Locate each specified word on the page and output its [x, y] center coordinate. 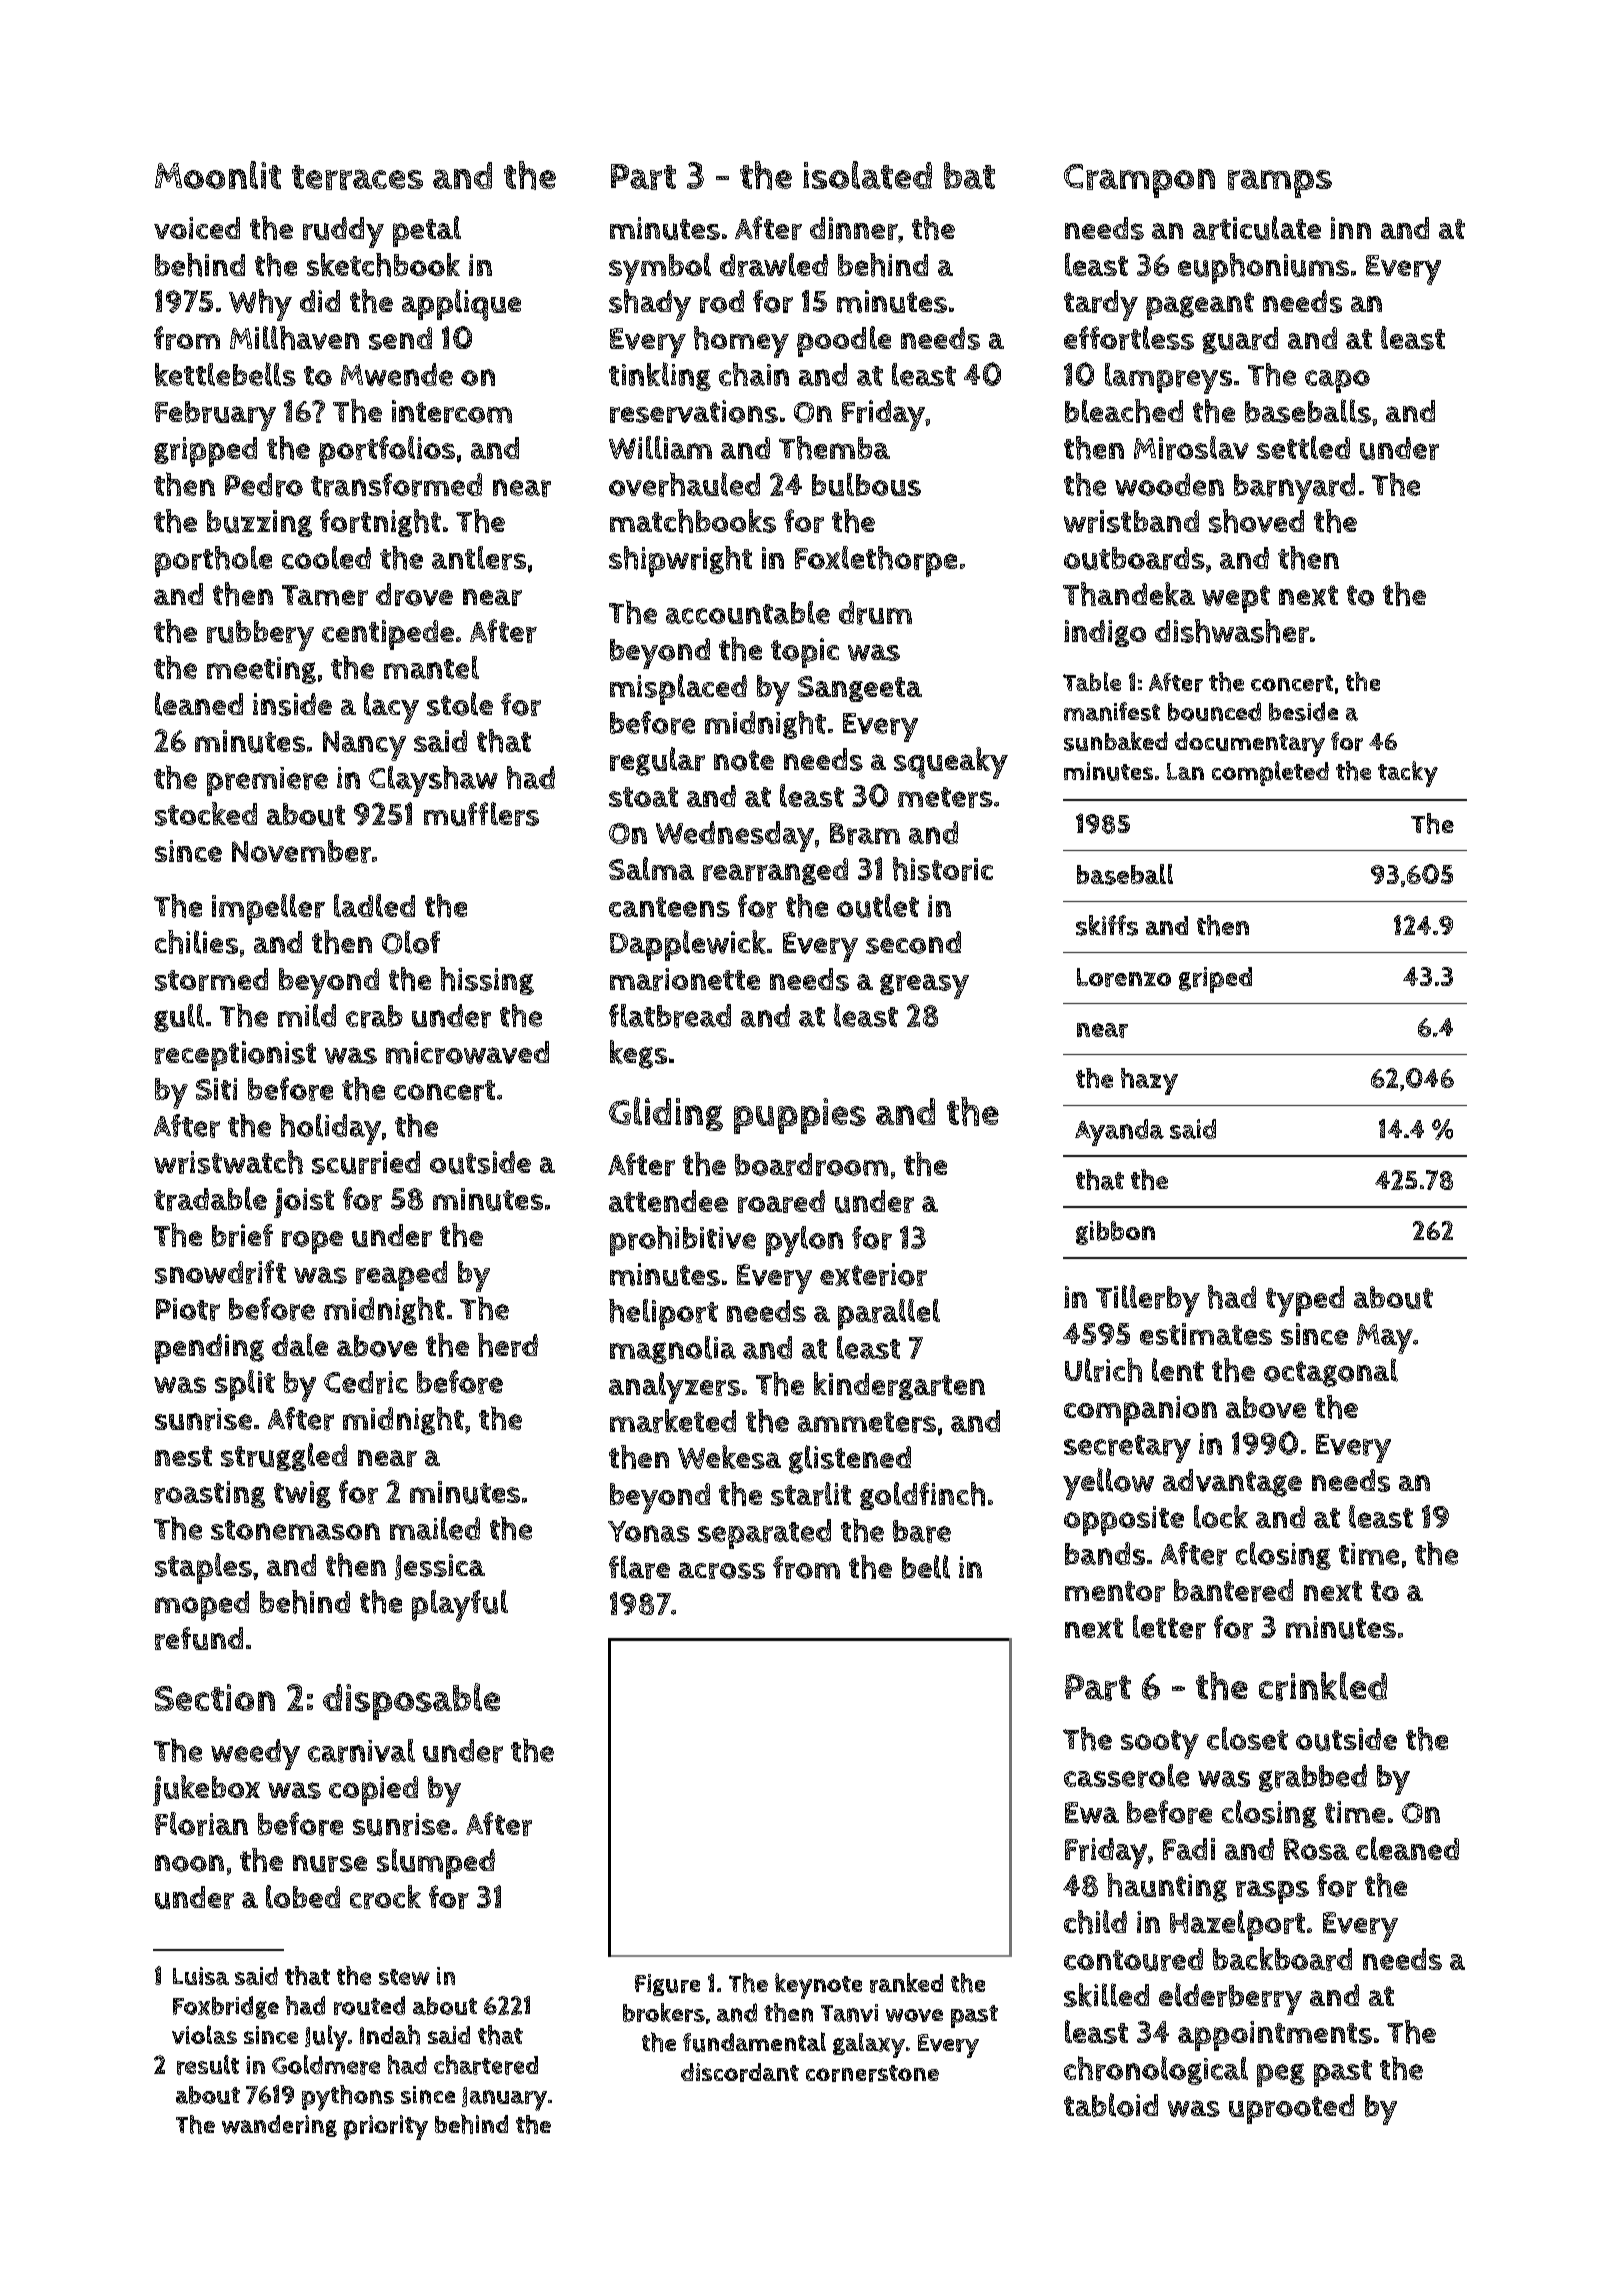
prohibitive [683, 1240]
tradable [210, 1199]
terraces [357, 177]
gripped [205, 452]
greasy [924, 986]
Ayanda [1119, 1132]
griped [1215, 980]
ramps [1280, 183]
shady [650, 305]
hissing [487, 981]
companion [1140, 1411]
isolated [867, 175]
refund [199, 1638]
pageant [1200, 306]
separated [764, 1534]
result [208, 2065]
